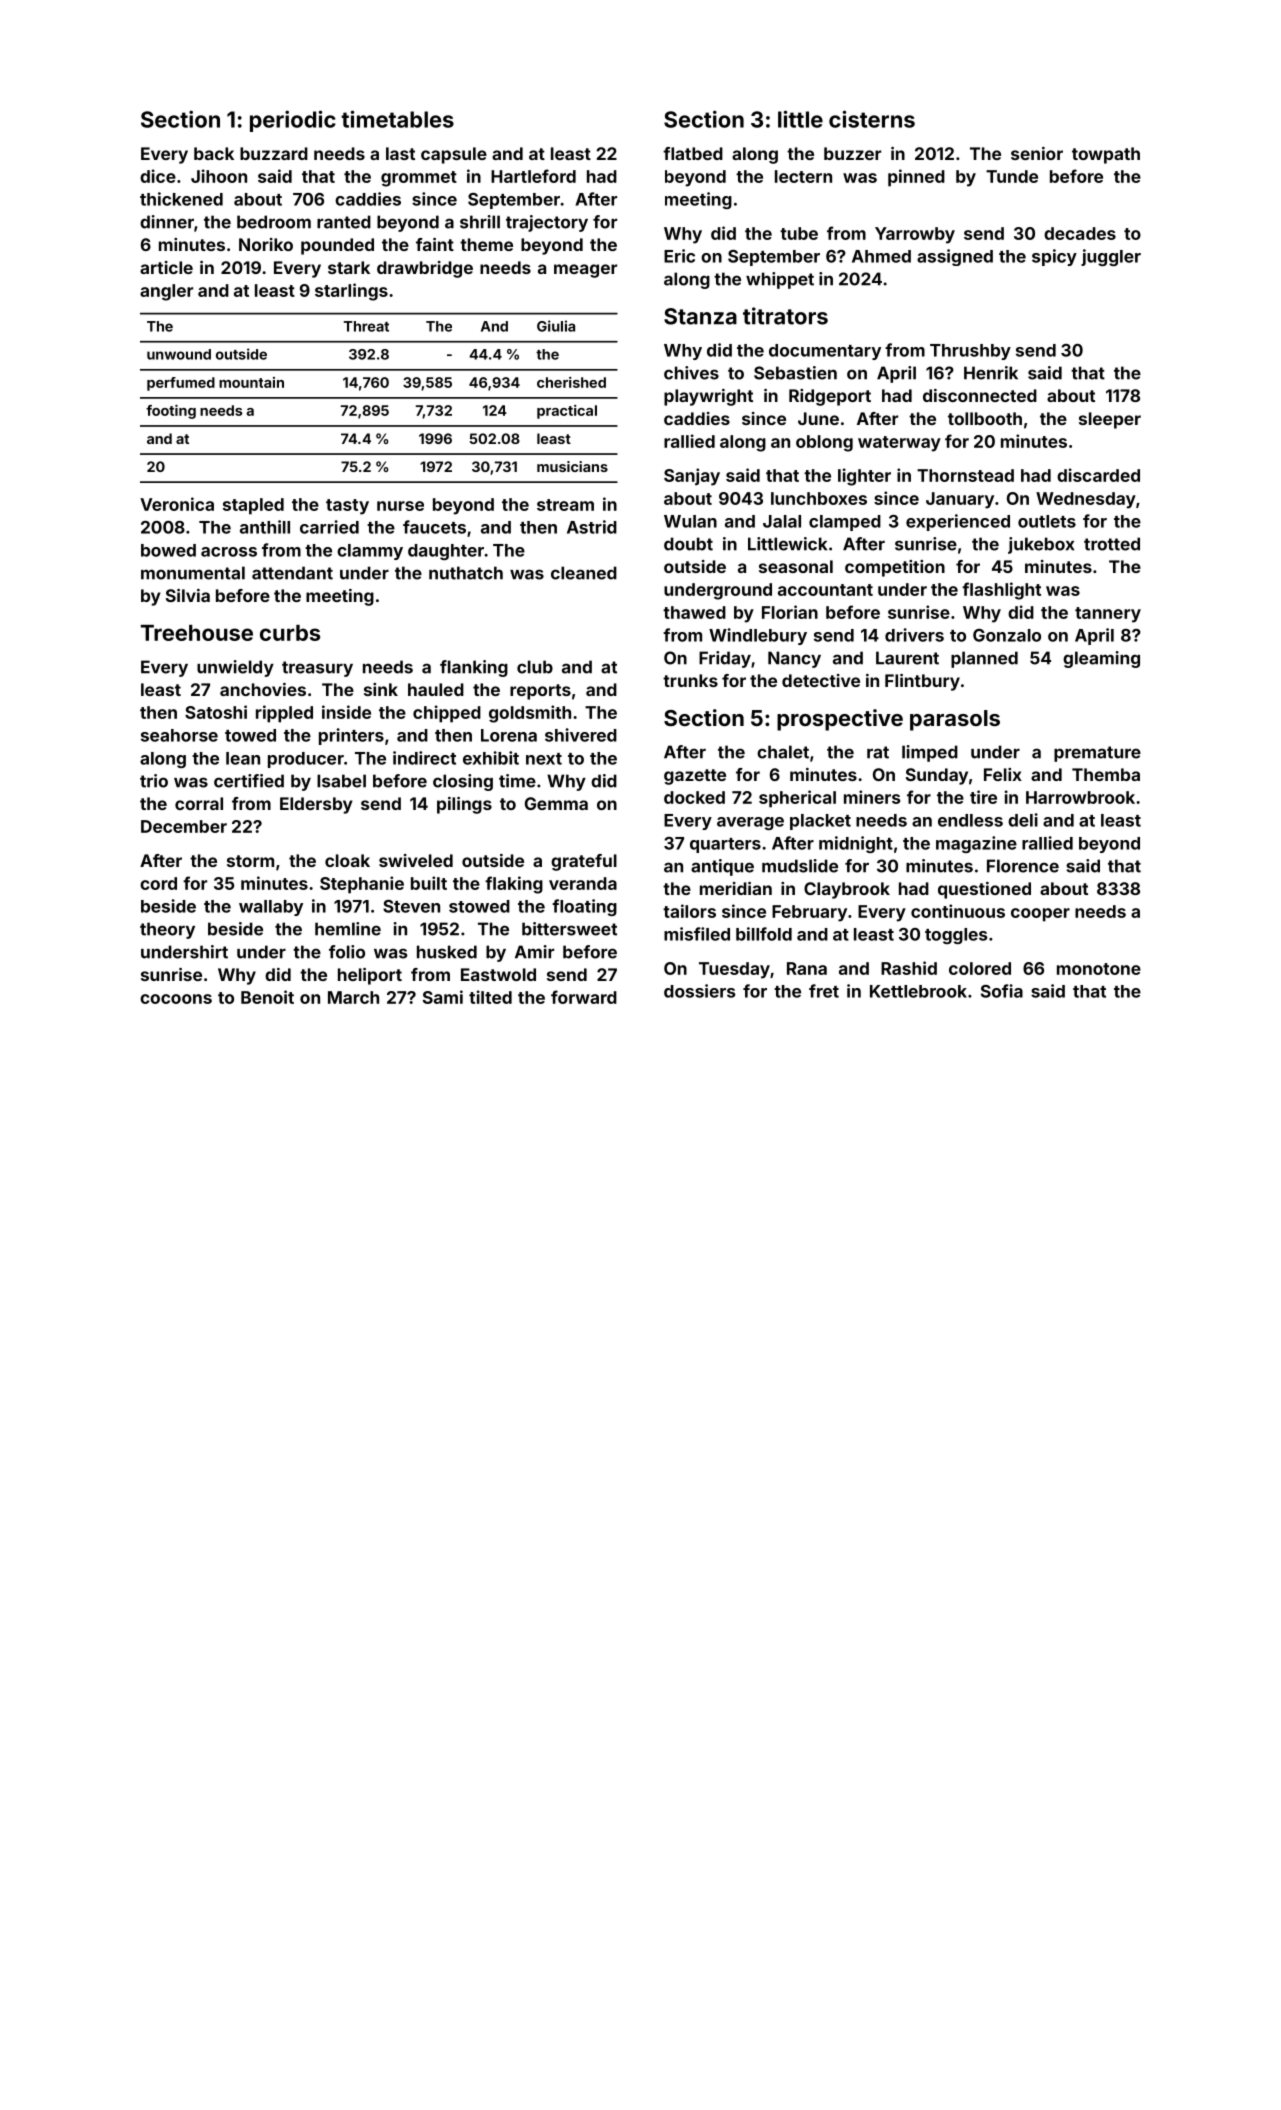  Describe the element at coordinates (803, 176) in the screenshot. I see `lectern` at that location.
